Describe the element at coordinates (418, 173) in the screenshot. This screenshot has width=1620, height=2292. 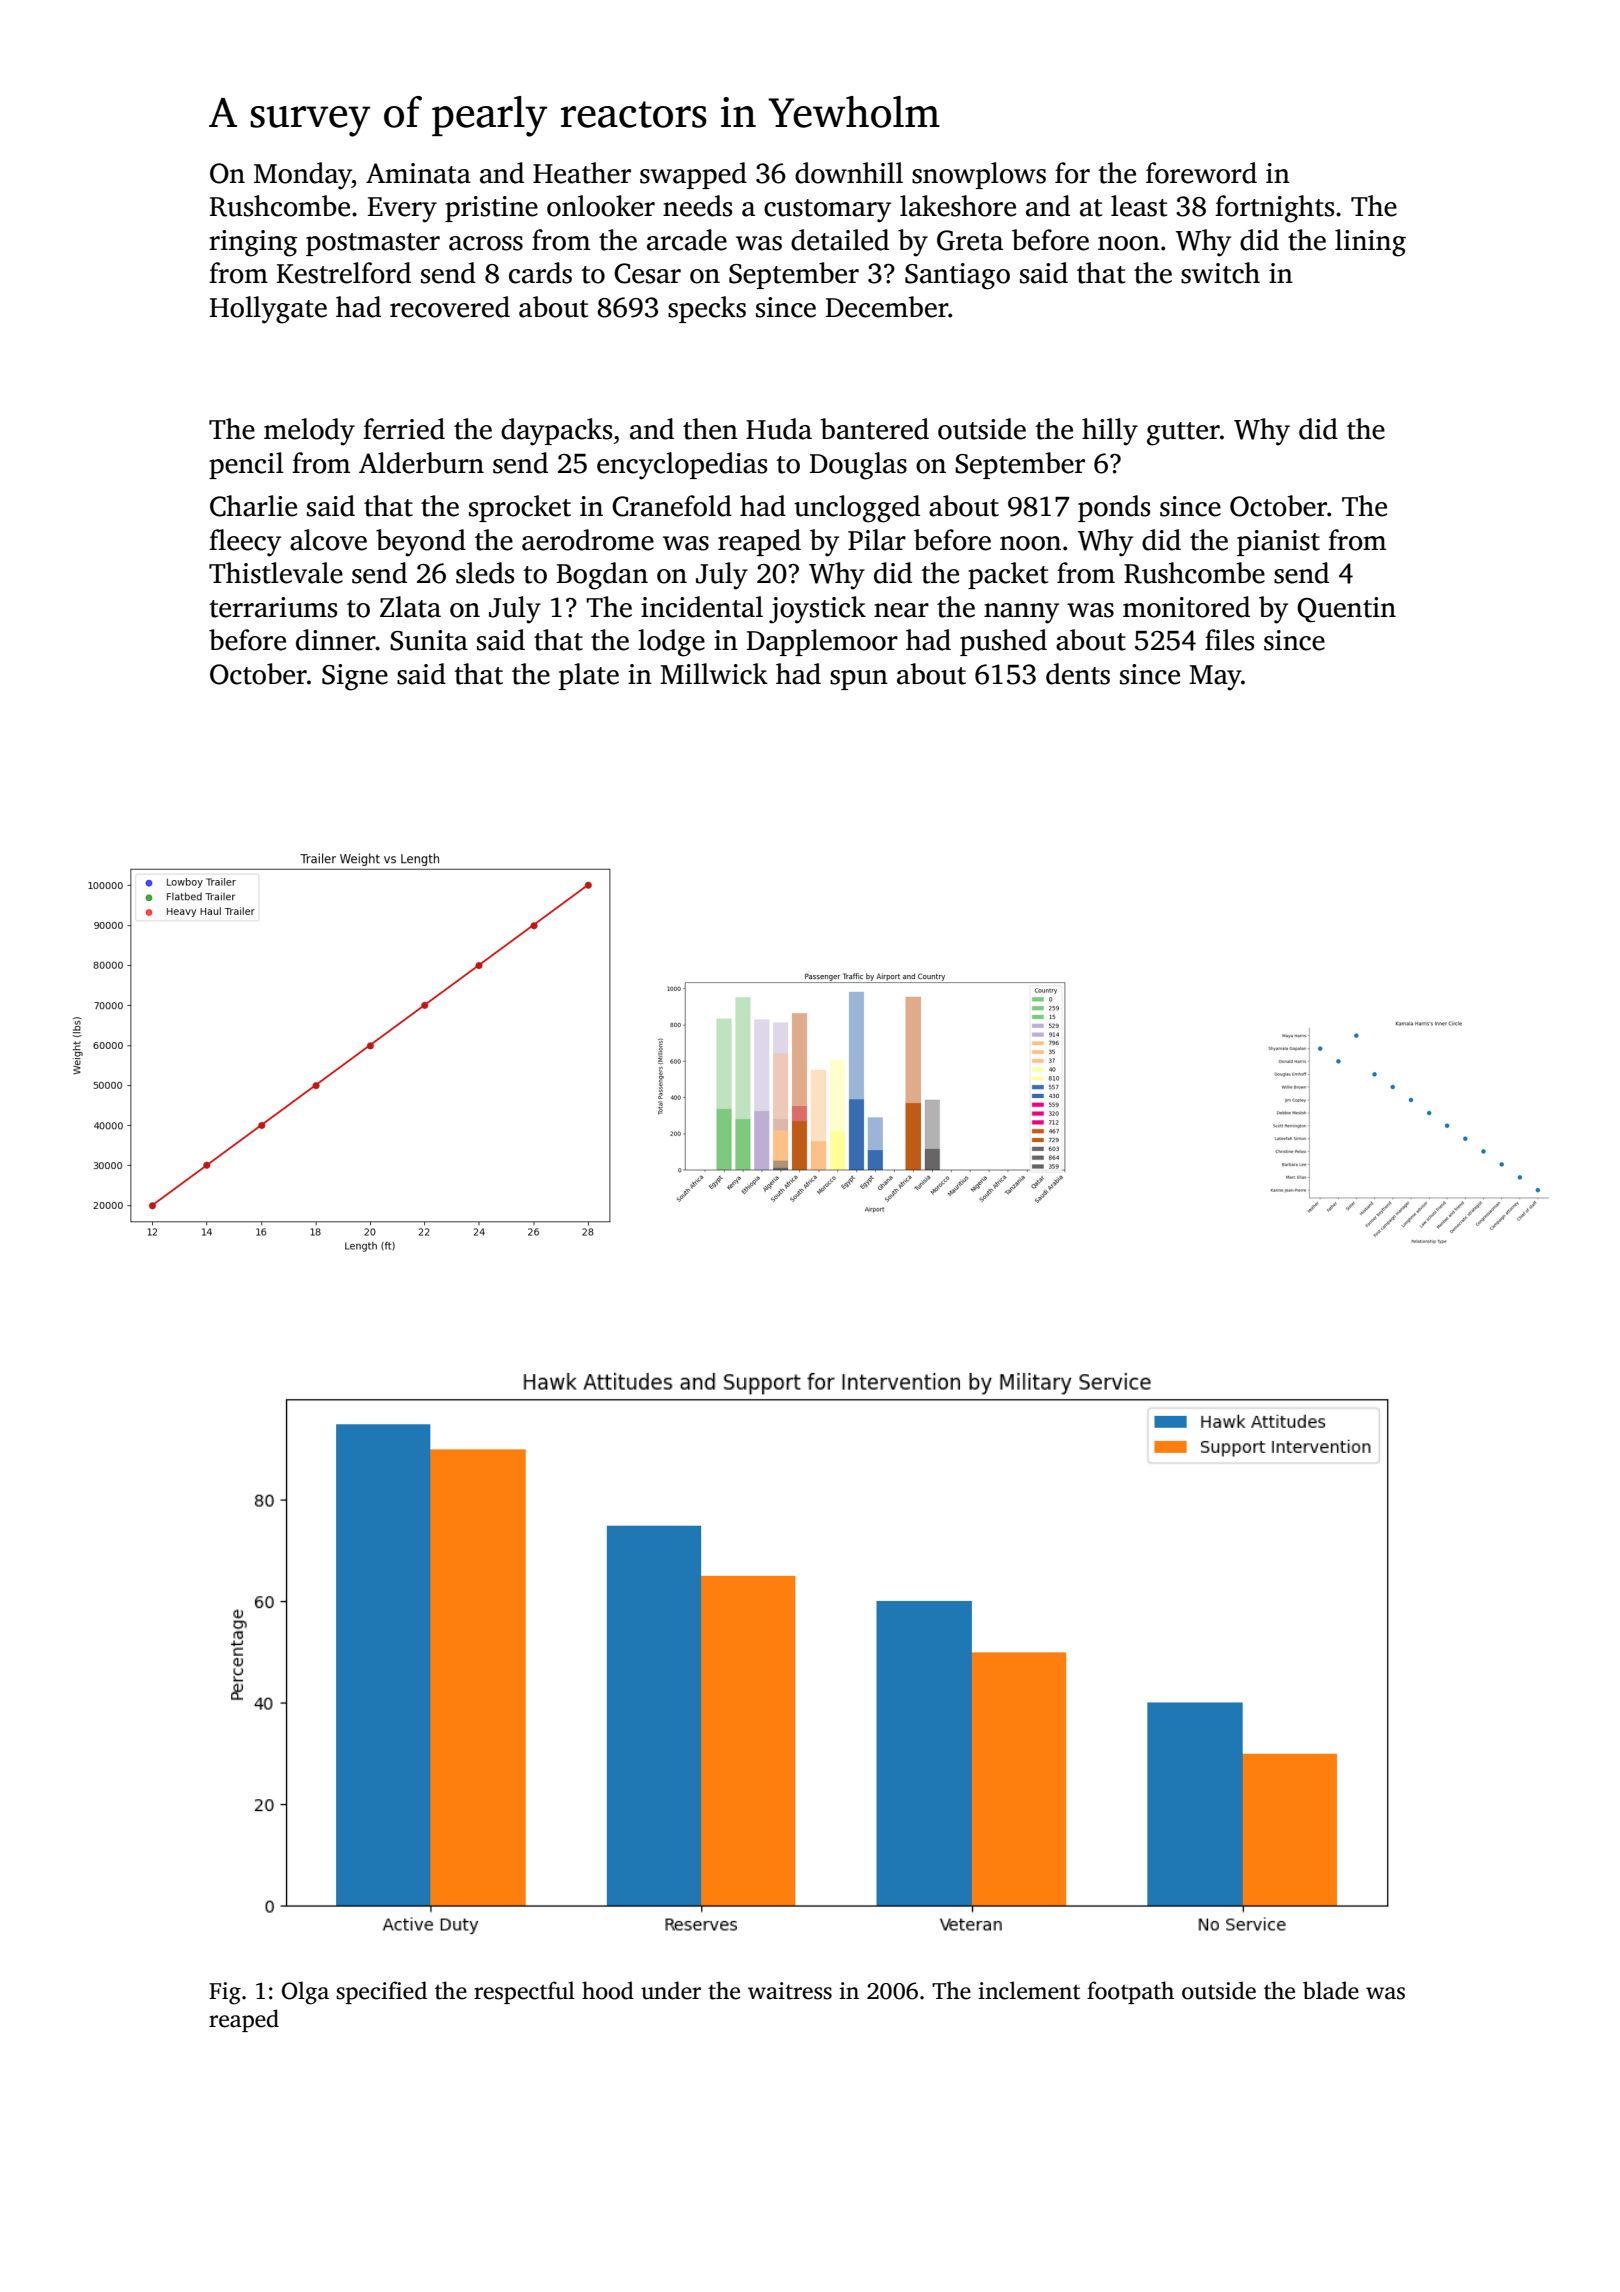
I see `Aminata` at that location.
